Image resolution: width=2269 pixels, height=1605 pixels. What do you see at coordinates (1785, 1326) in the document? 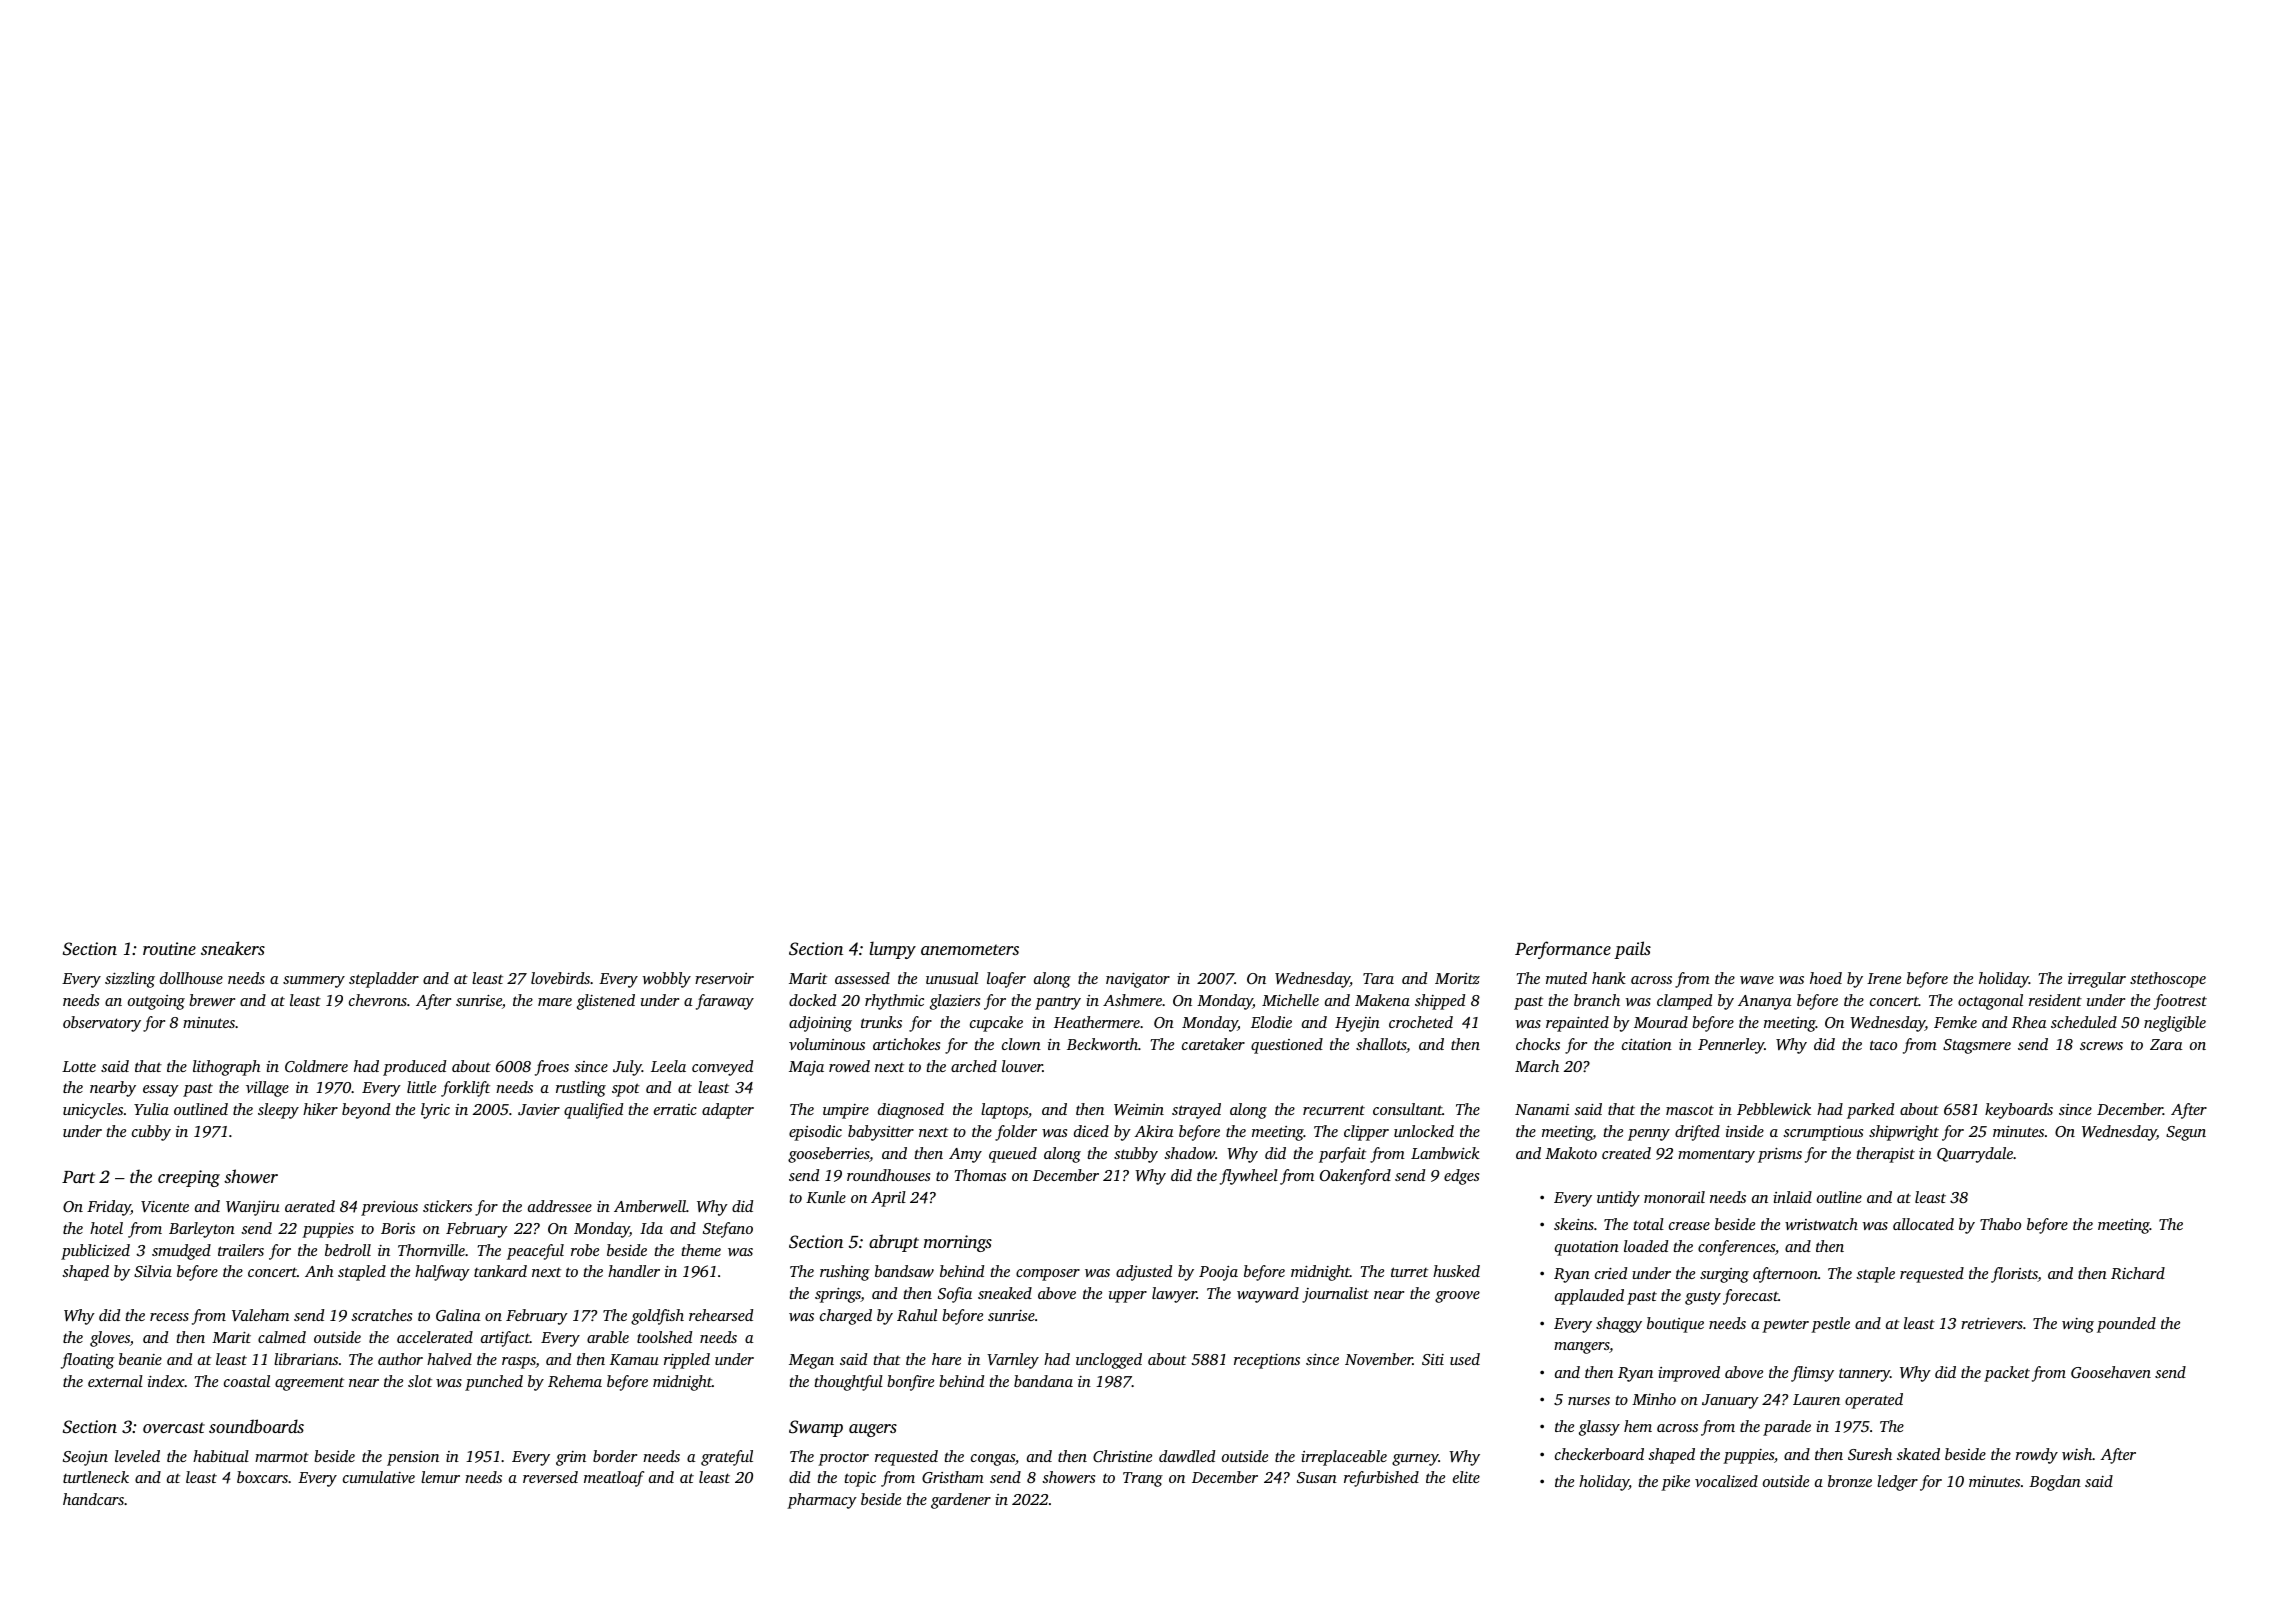
I see `pewter` at bounding box center [1785, 1326].
